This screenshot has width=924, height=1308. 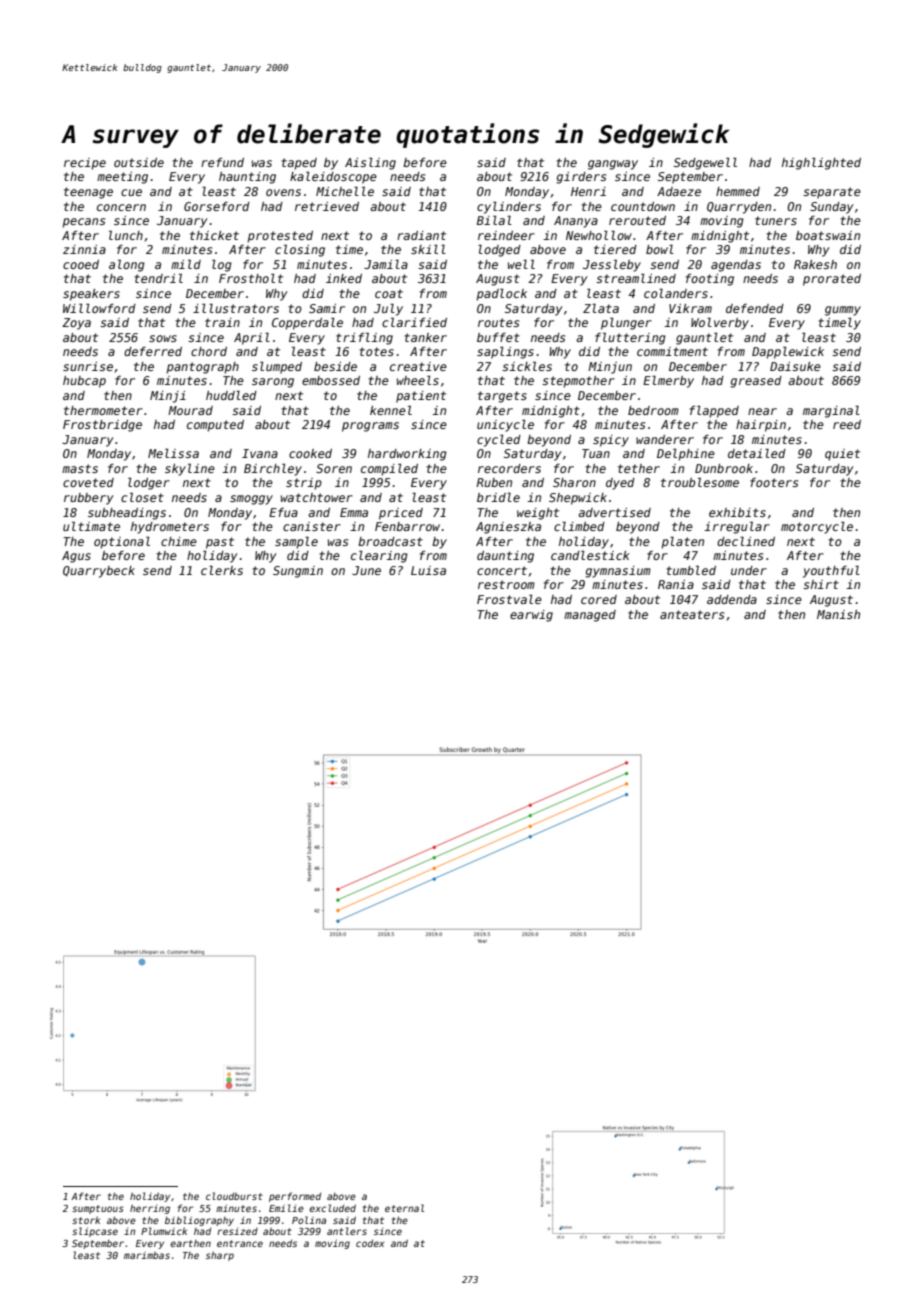 What do you see at coordinates (501, 294) in the screenshot?
I see `padlock` at bounding box center [501, 294].
